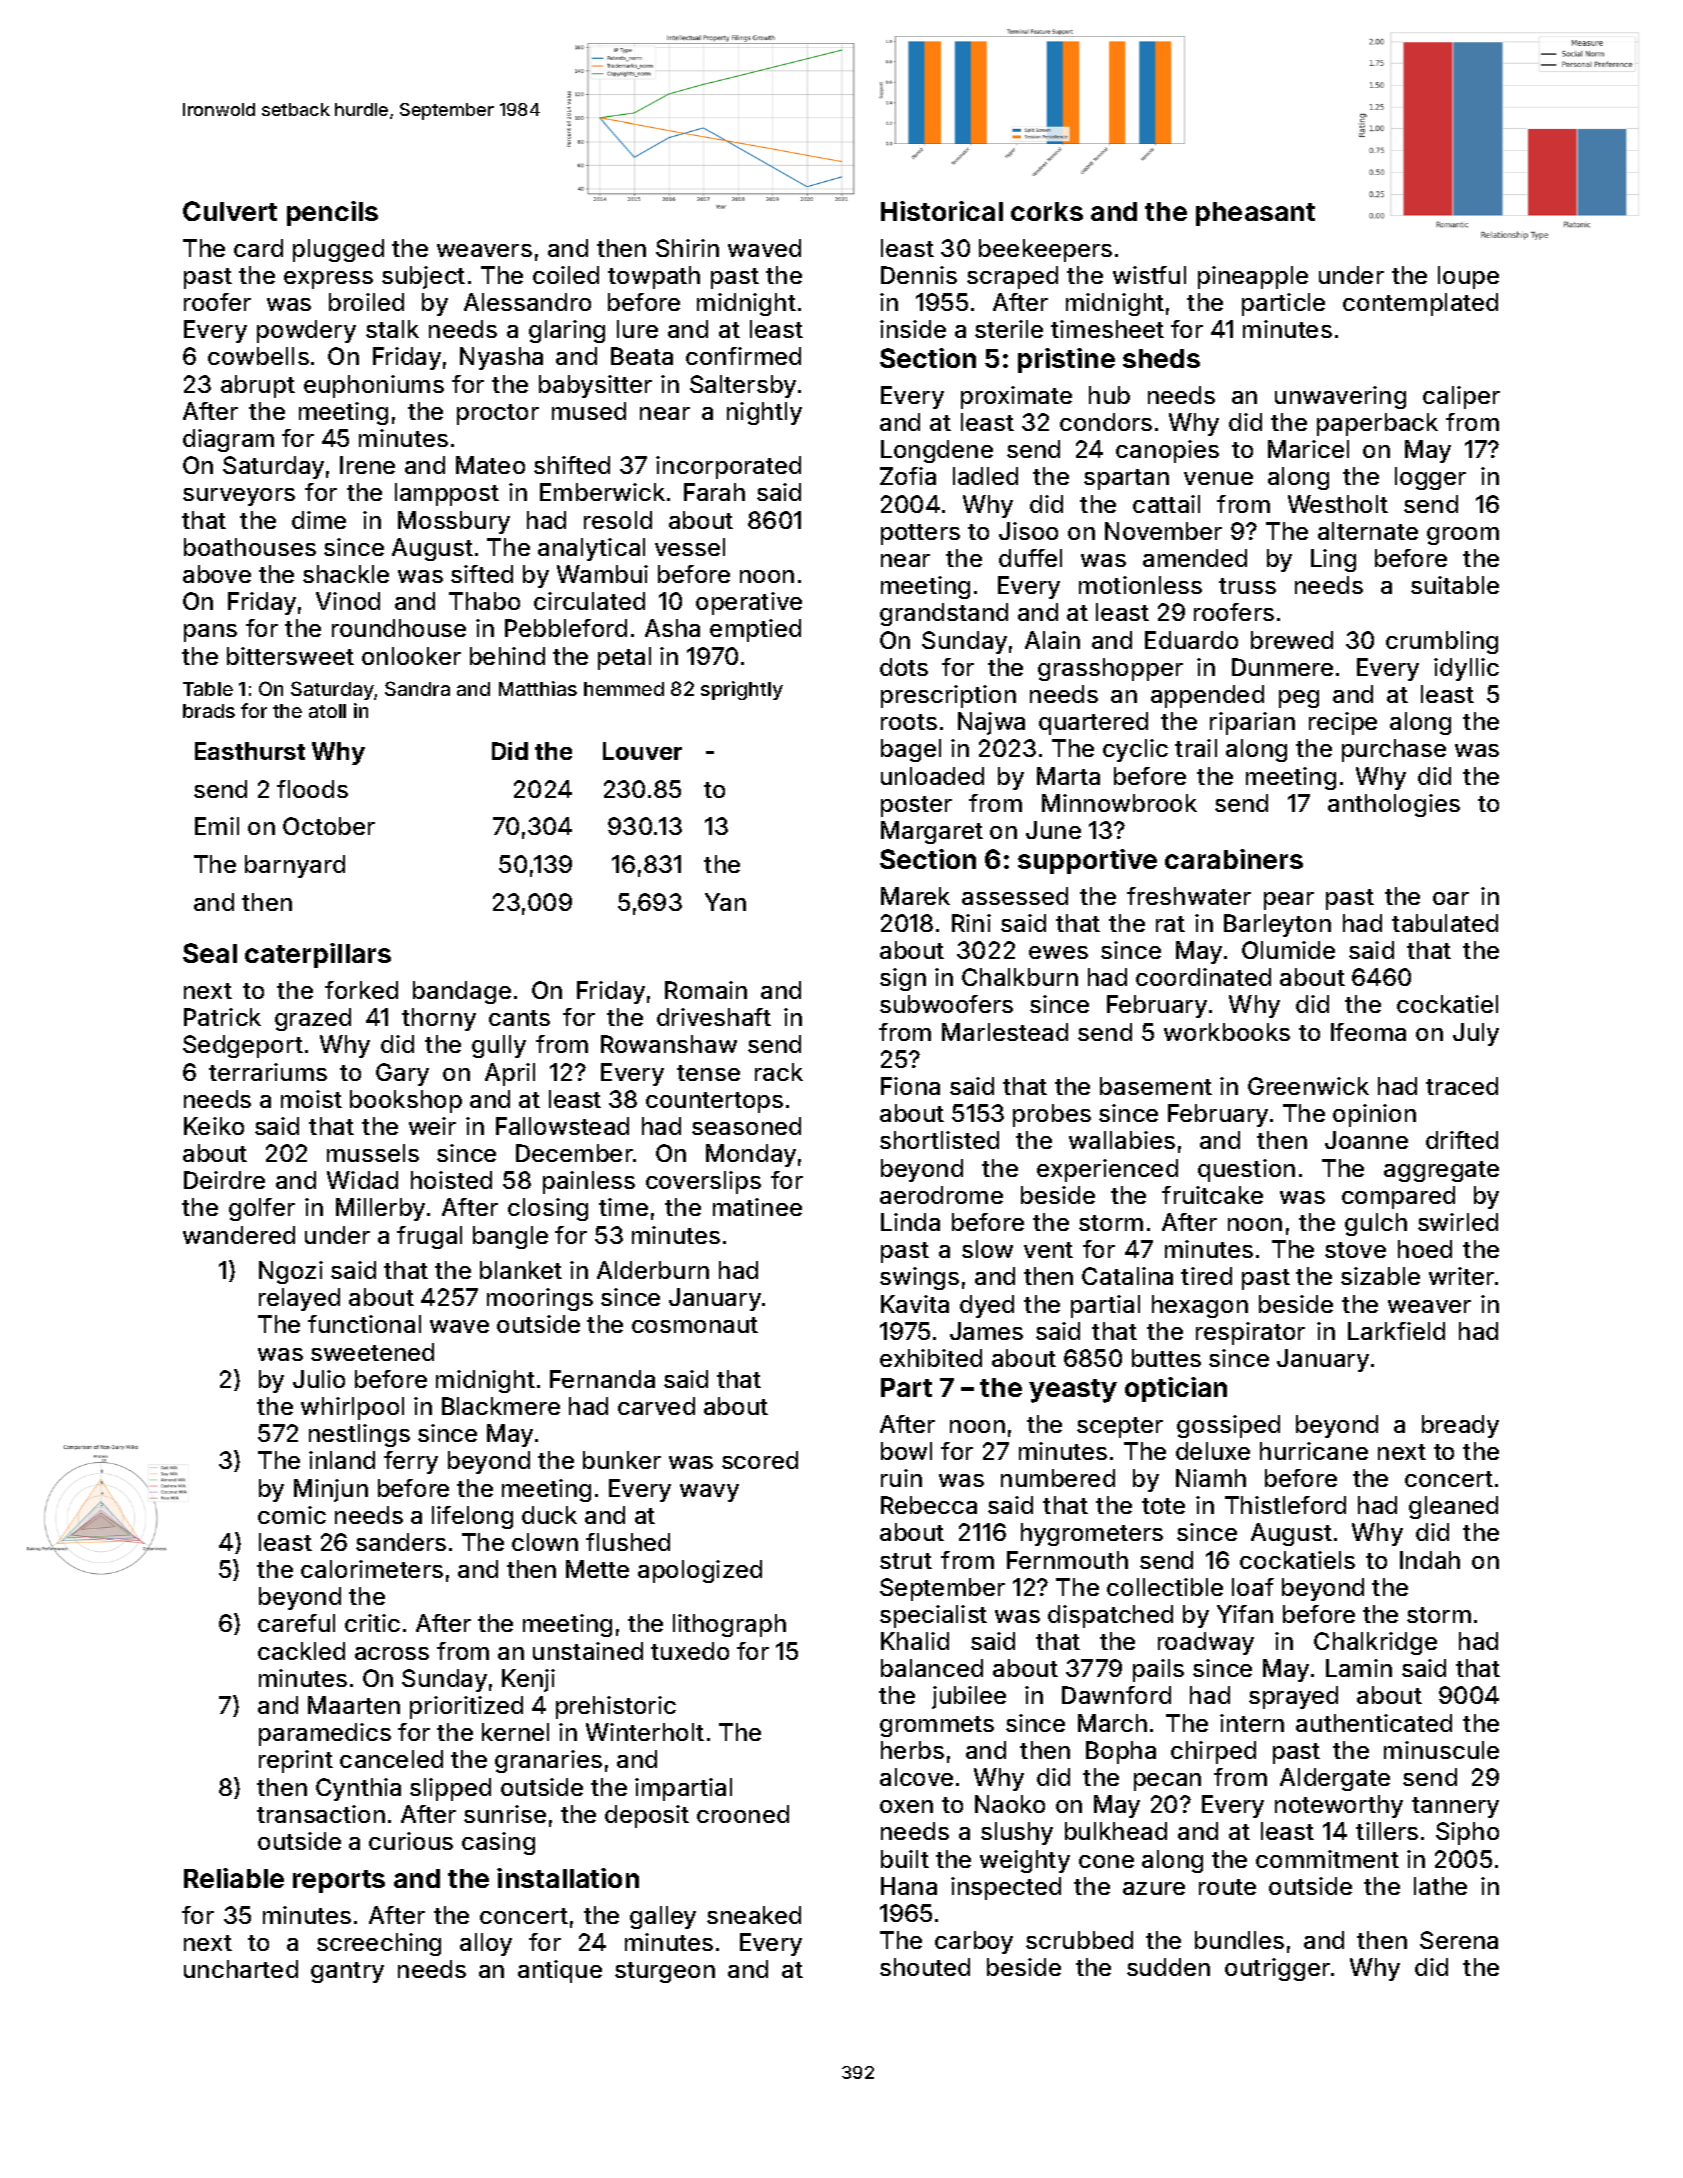  Describe the element at coordinates (1463, 536) in the screenshot. I see `groom` at that location.
